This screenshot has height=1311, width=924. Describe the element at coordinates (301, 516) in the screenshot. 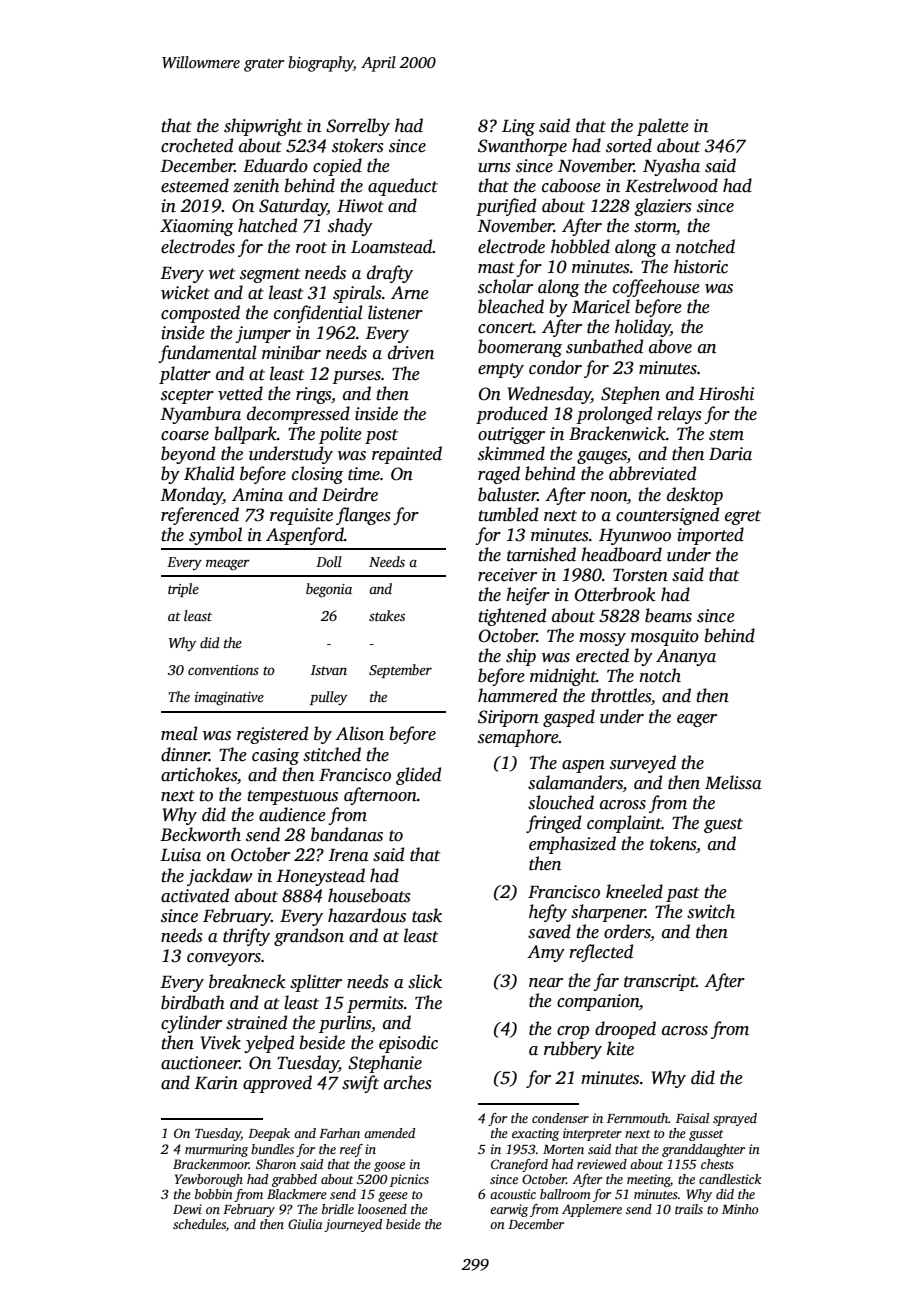

I see `requisite` at that location.
